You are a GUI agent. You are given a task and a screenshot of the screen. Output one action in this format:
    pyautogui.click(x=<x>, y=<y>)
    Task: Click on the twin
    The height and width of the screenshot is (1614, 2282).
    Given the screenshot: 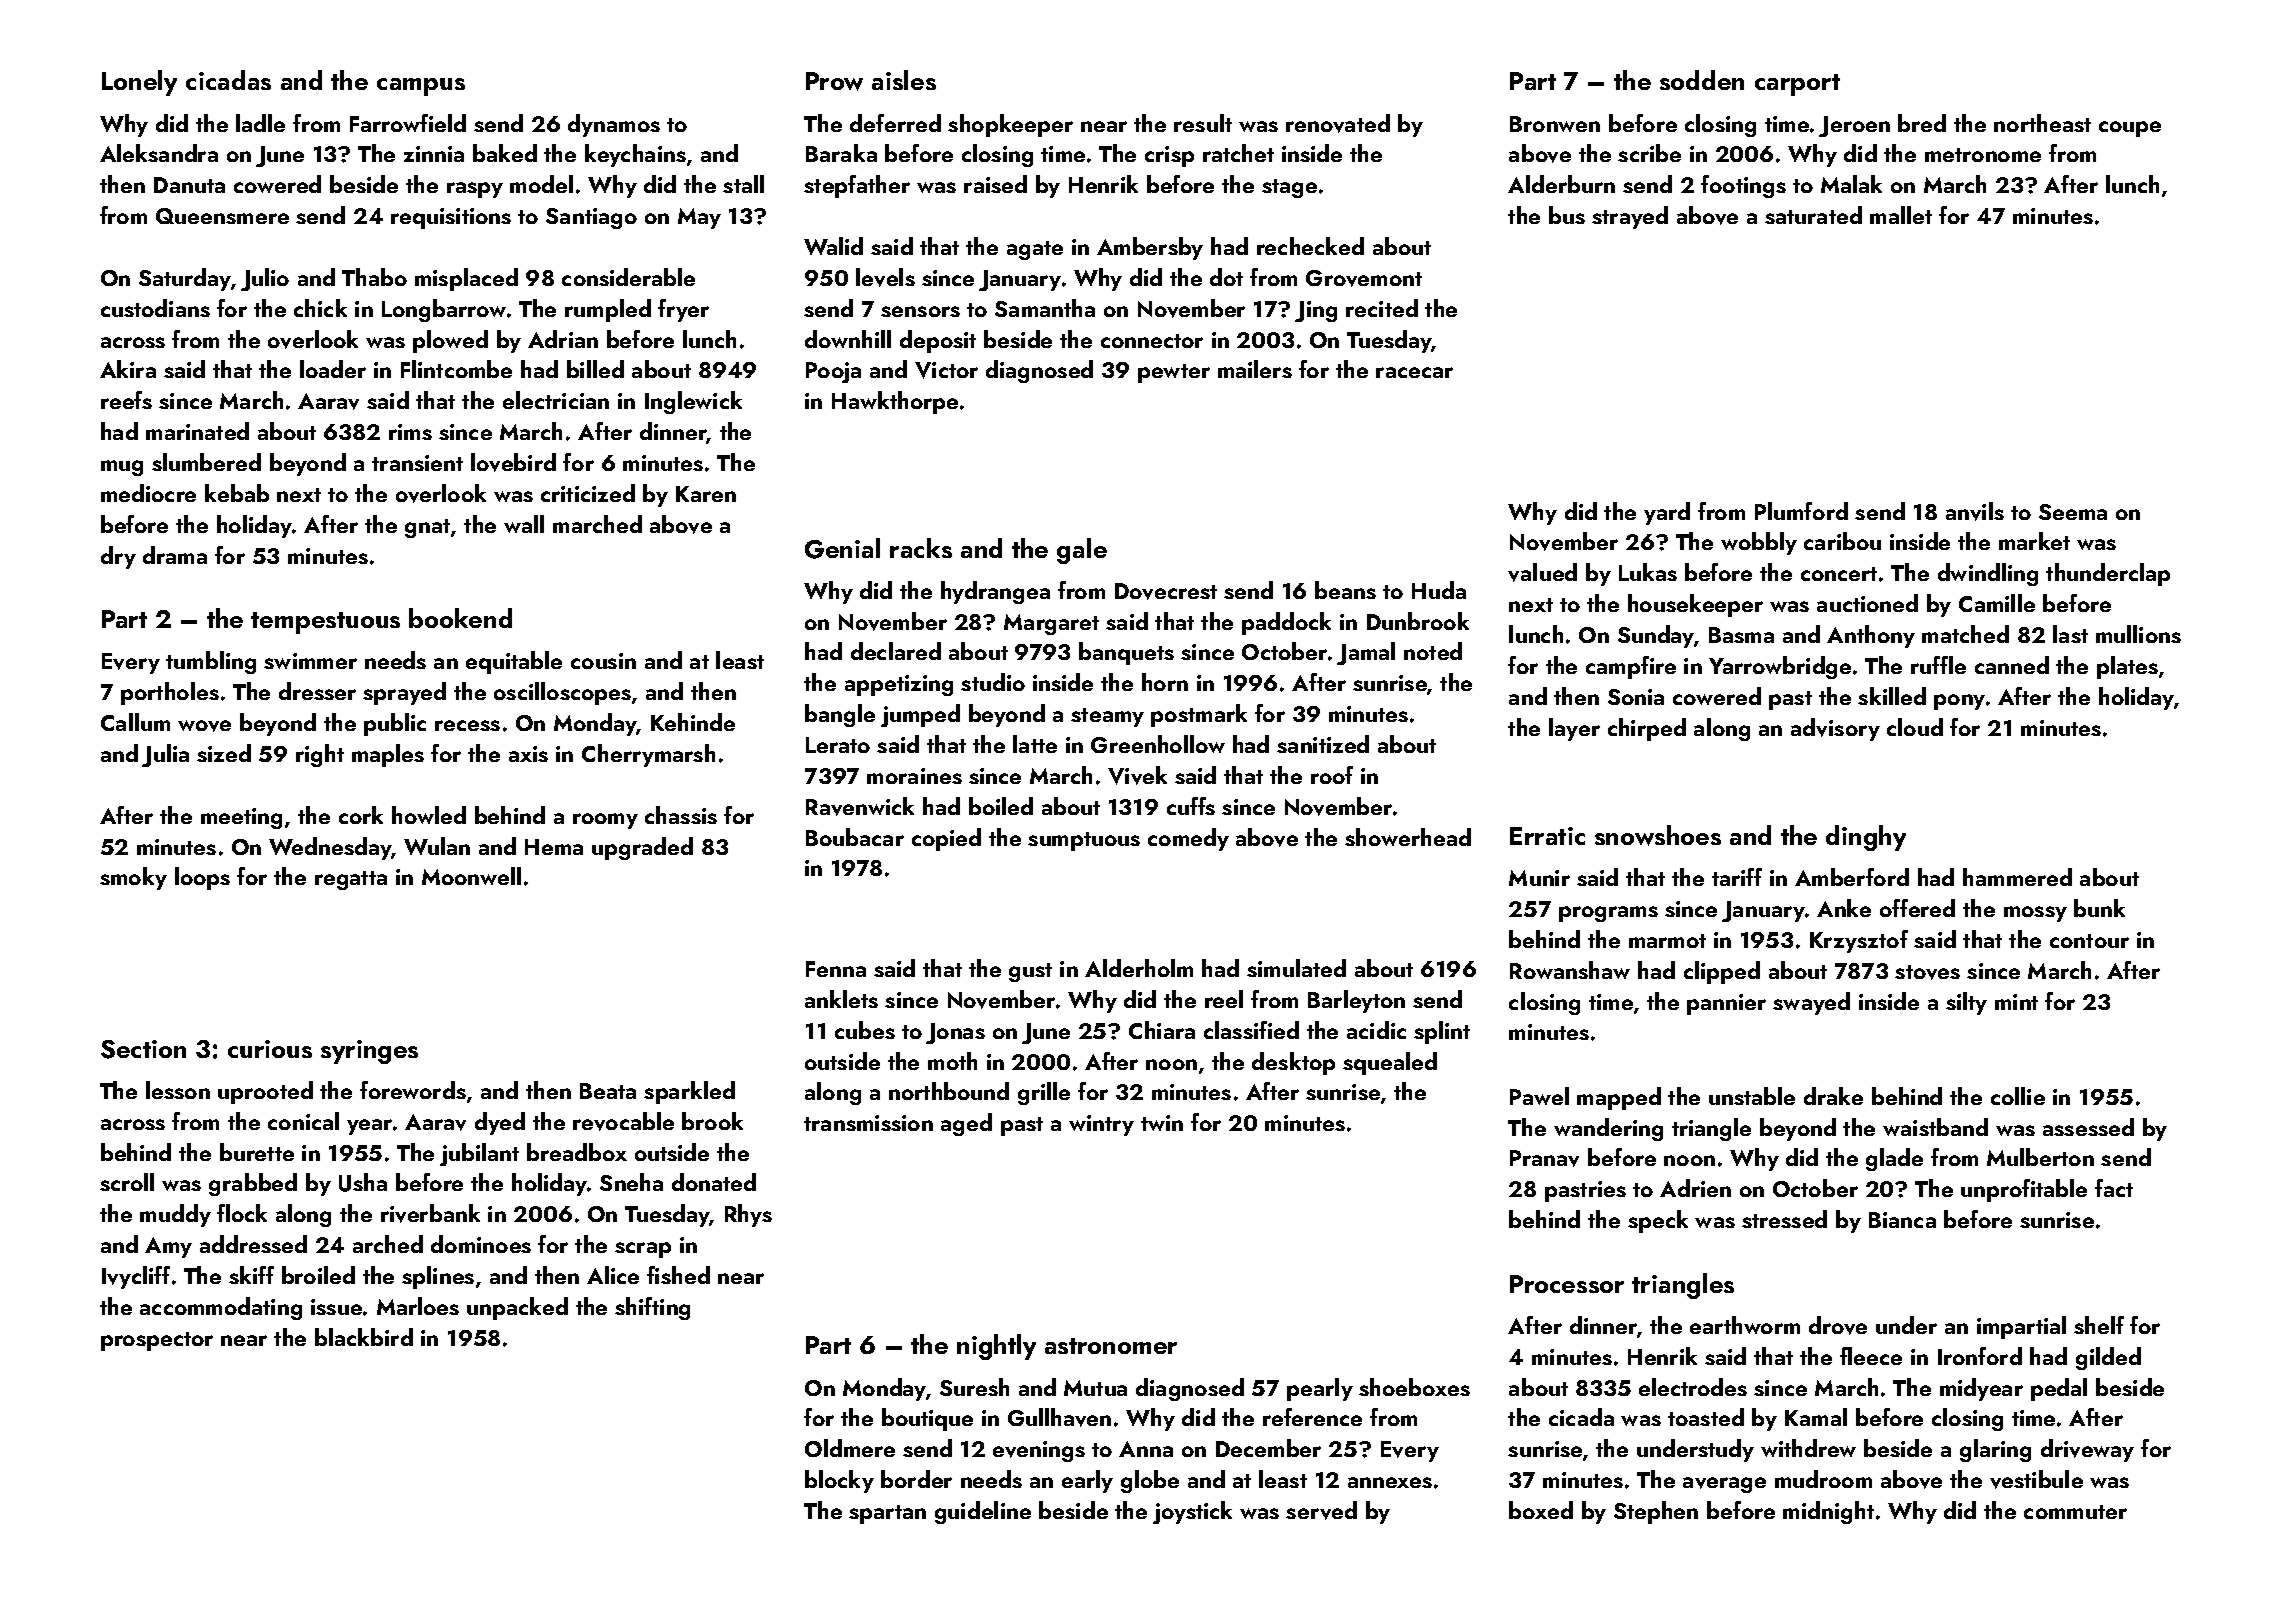 What is the action you would take?
    pyautogui.click(x=1162, y=1123)
